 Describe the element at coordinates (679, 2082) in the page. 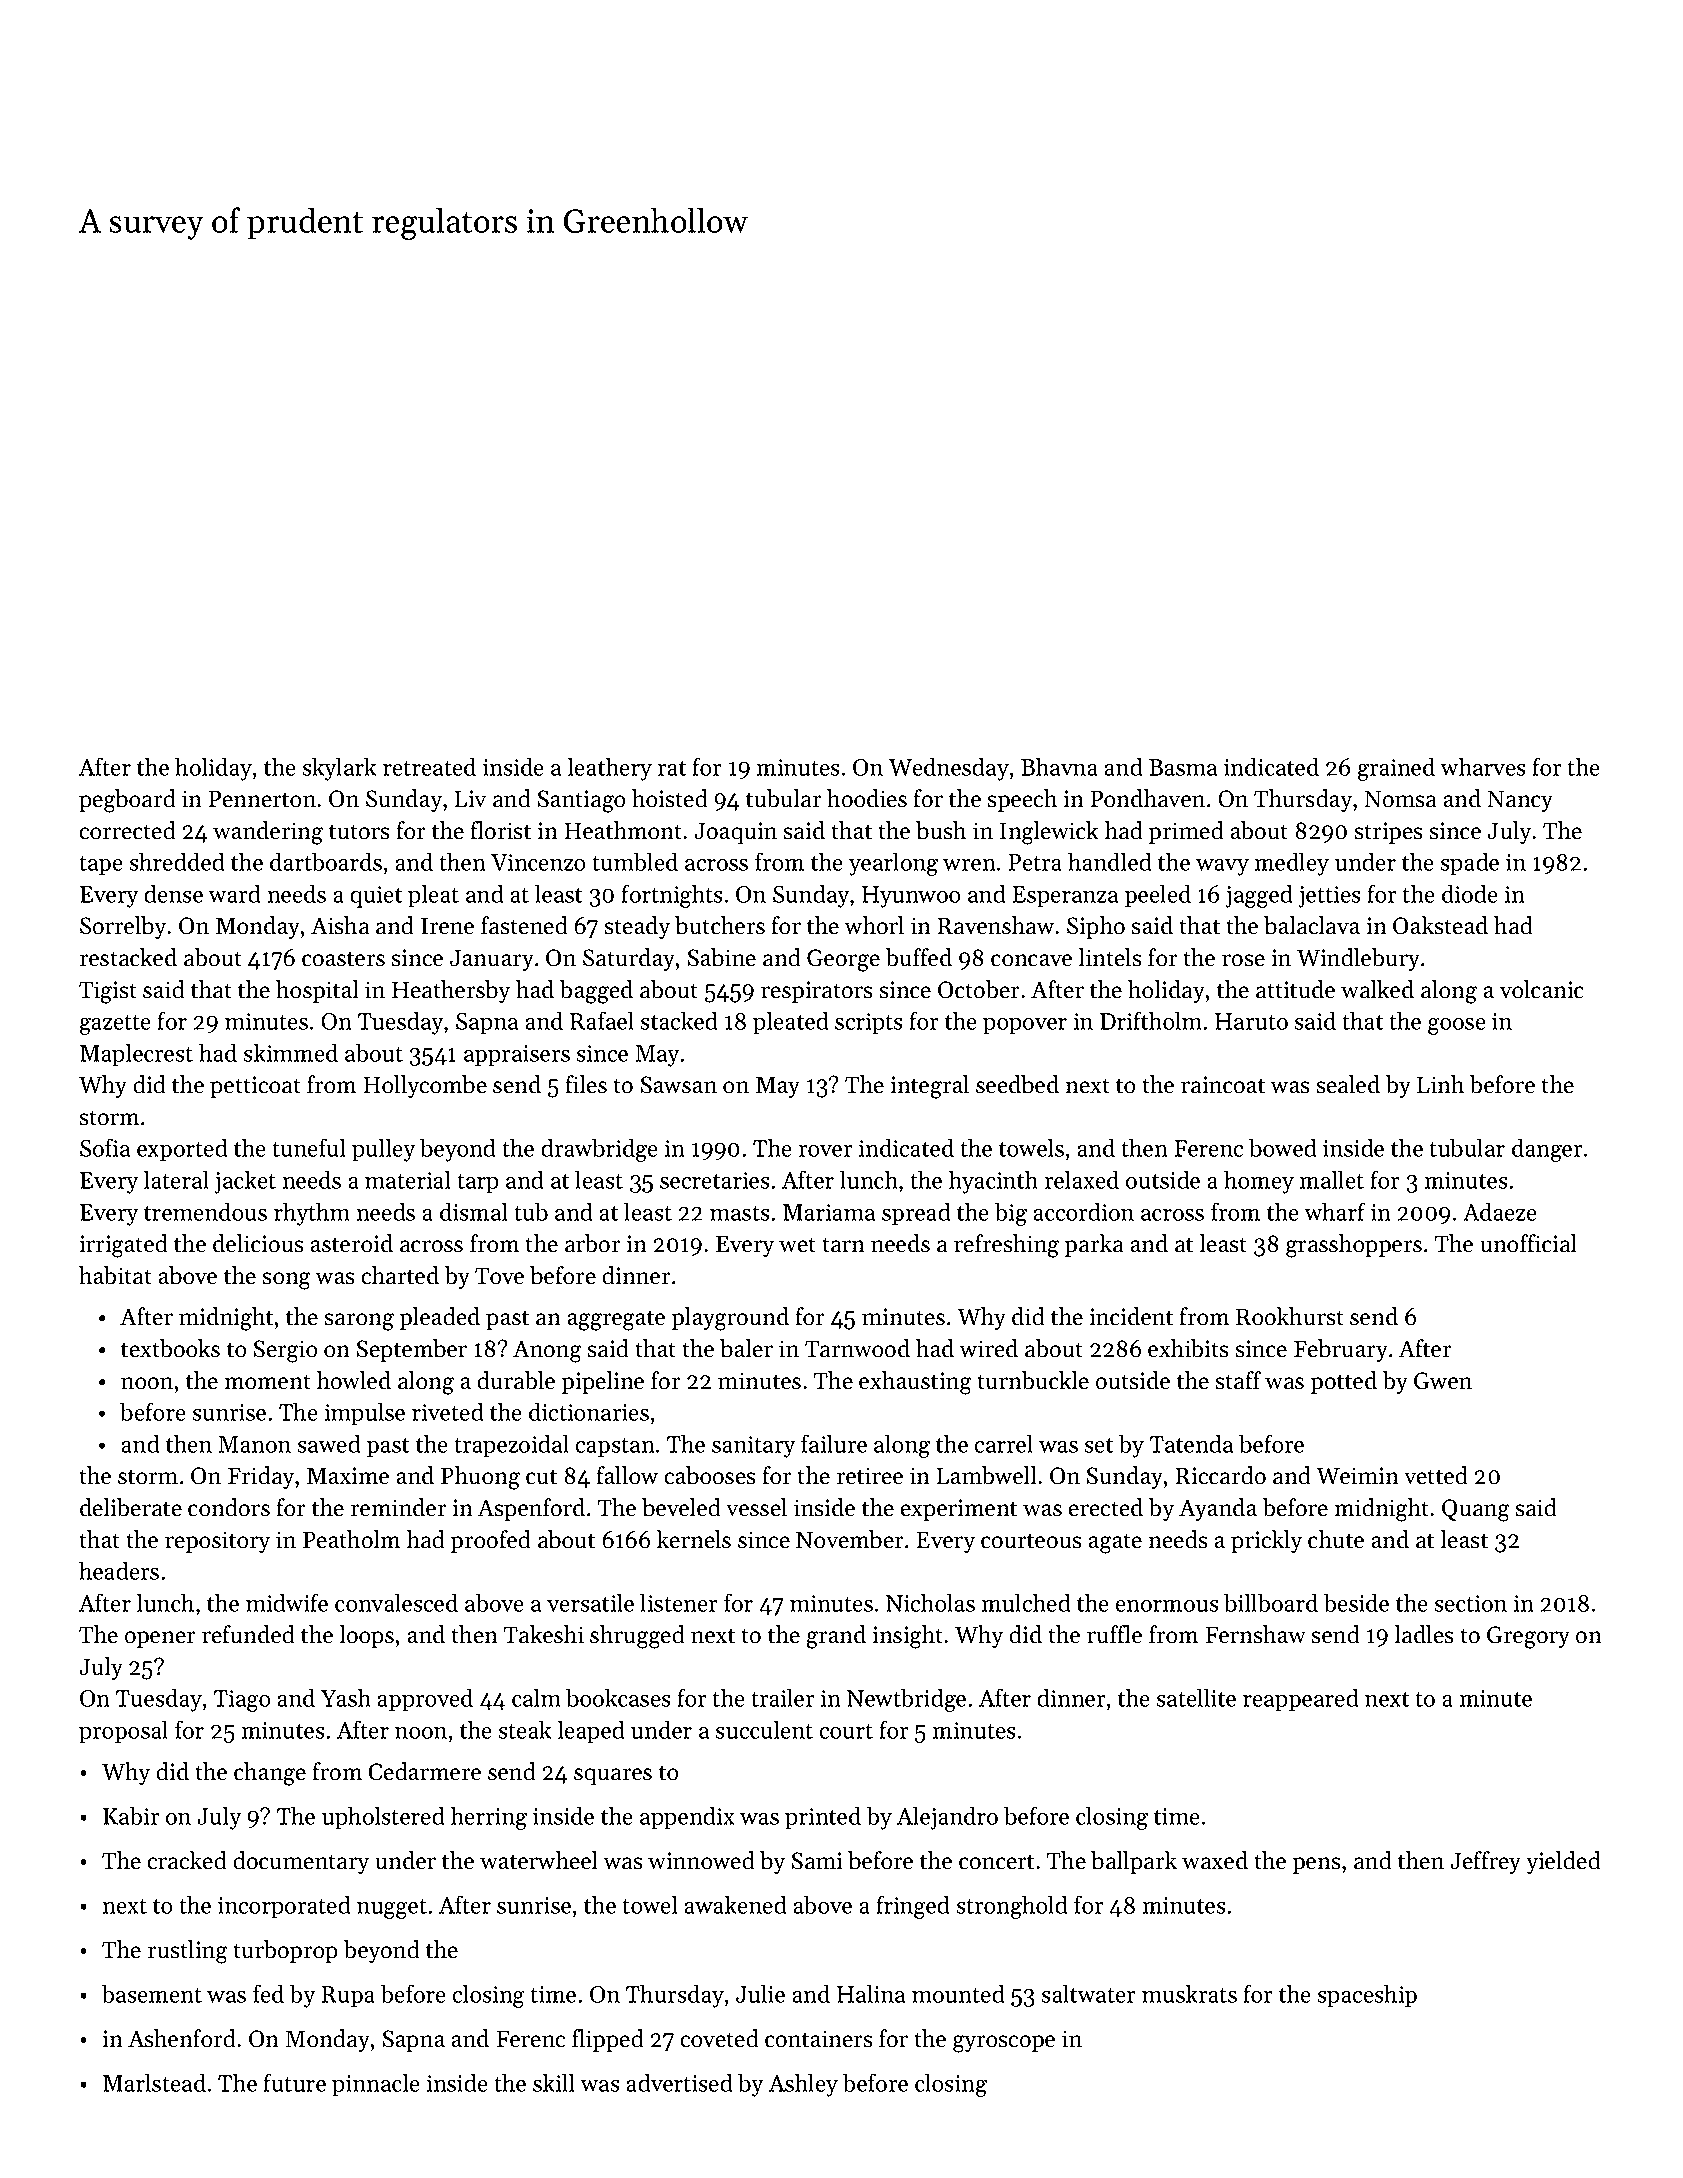

I see `advertised` at that location.
